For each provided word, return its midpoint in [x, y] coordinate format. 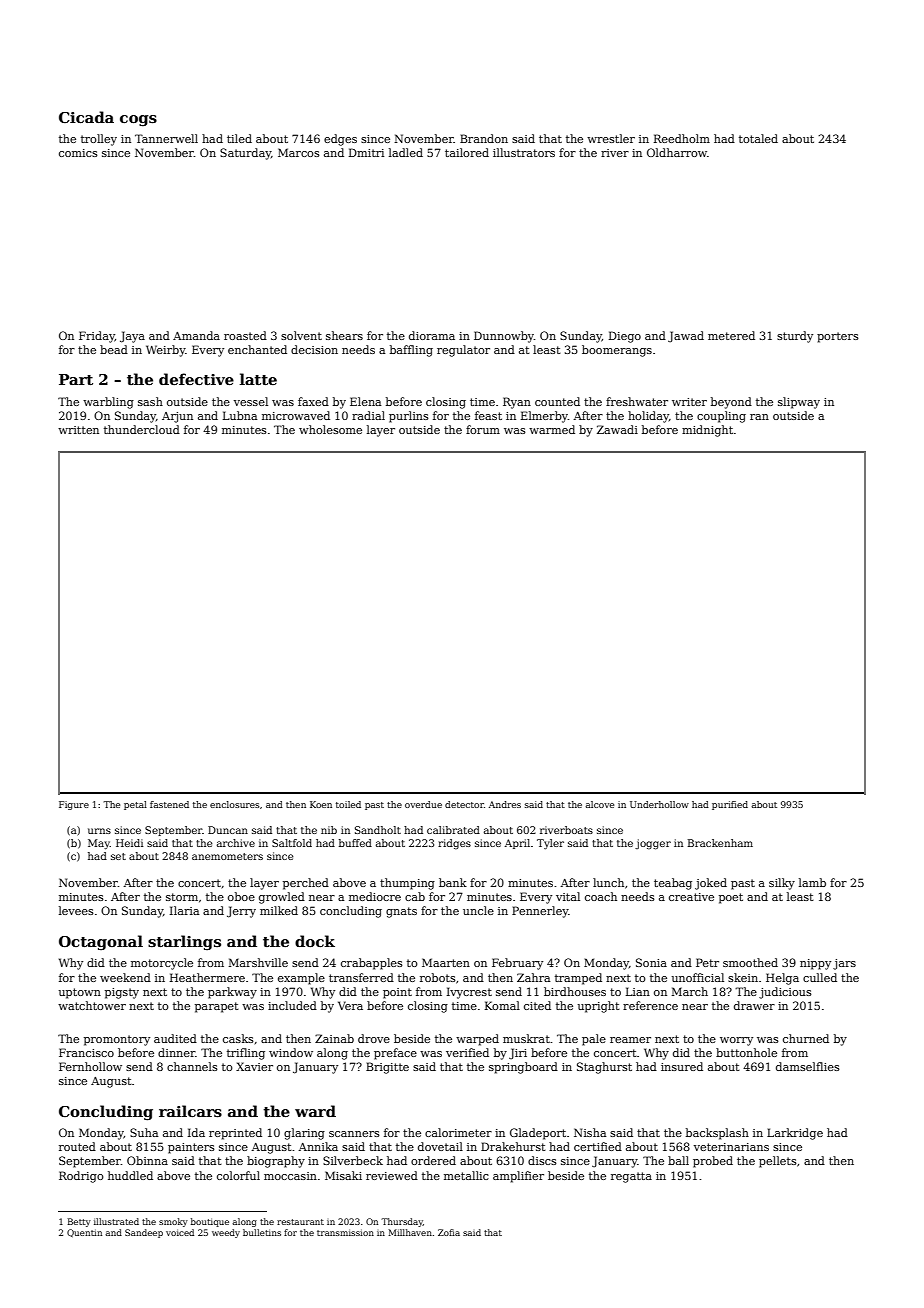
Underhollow [659, 804]
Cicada [86, 117]
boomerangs [617, 351]
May [99, 844]
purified [730, 805]
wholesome [330, 429]
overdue [423, 804]
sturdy [795, 337]
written [78, 430]
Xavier [254, 1066]
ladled [406, 152]
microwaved [296, 415]
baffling [411, 351]
